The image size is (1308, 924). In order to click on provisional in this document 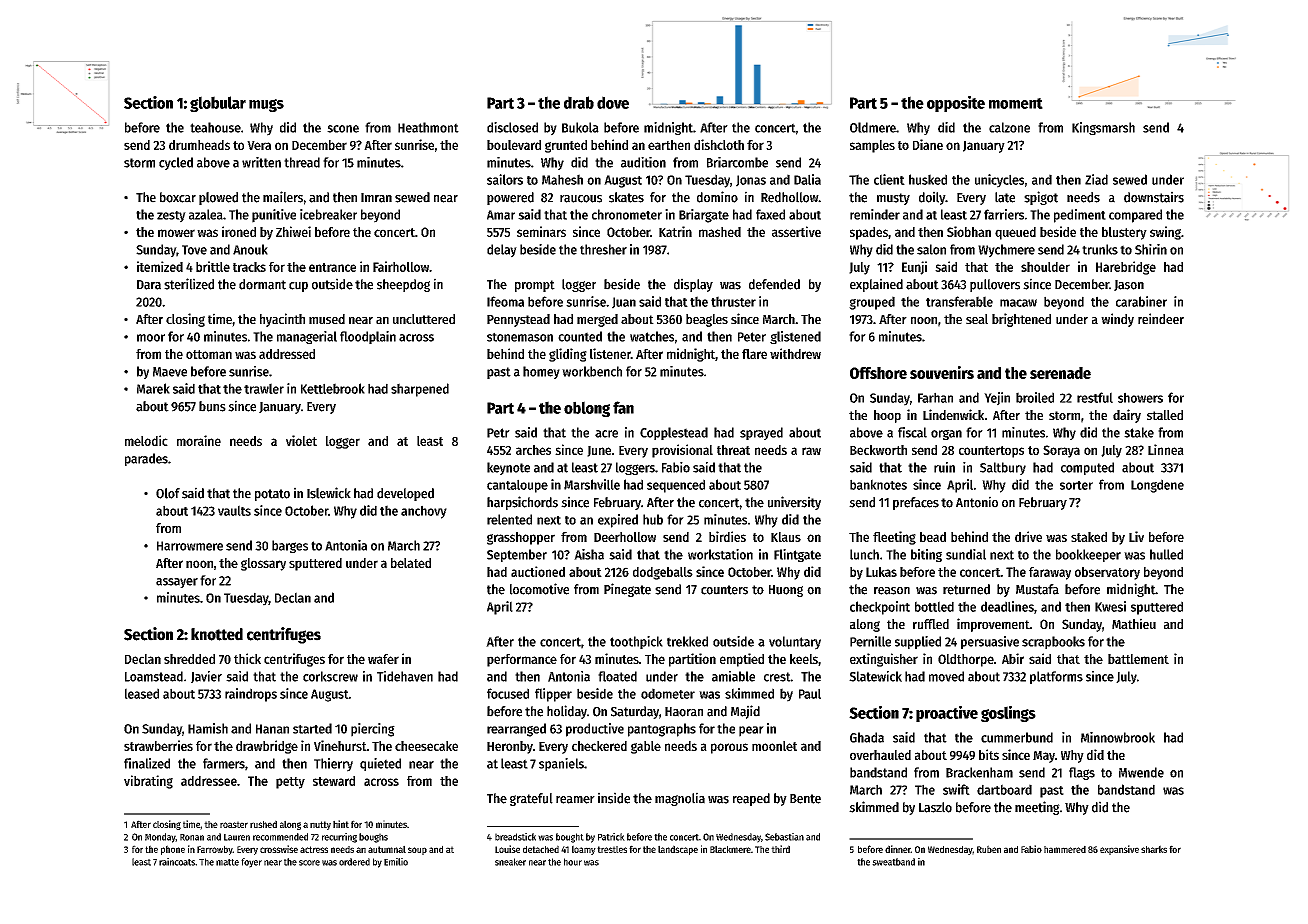, I will do `click(682, 451)`.
